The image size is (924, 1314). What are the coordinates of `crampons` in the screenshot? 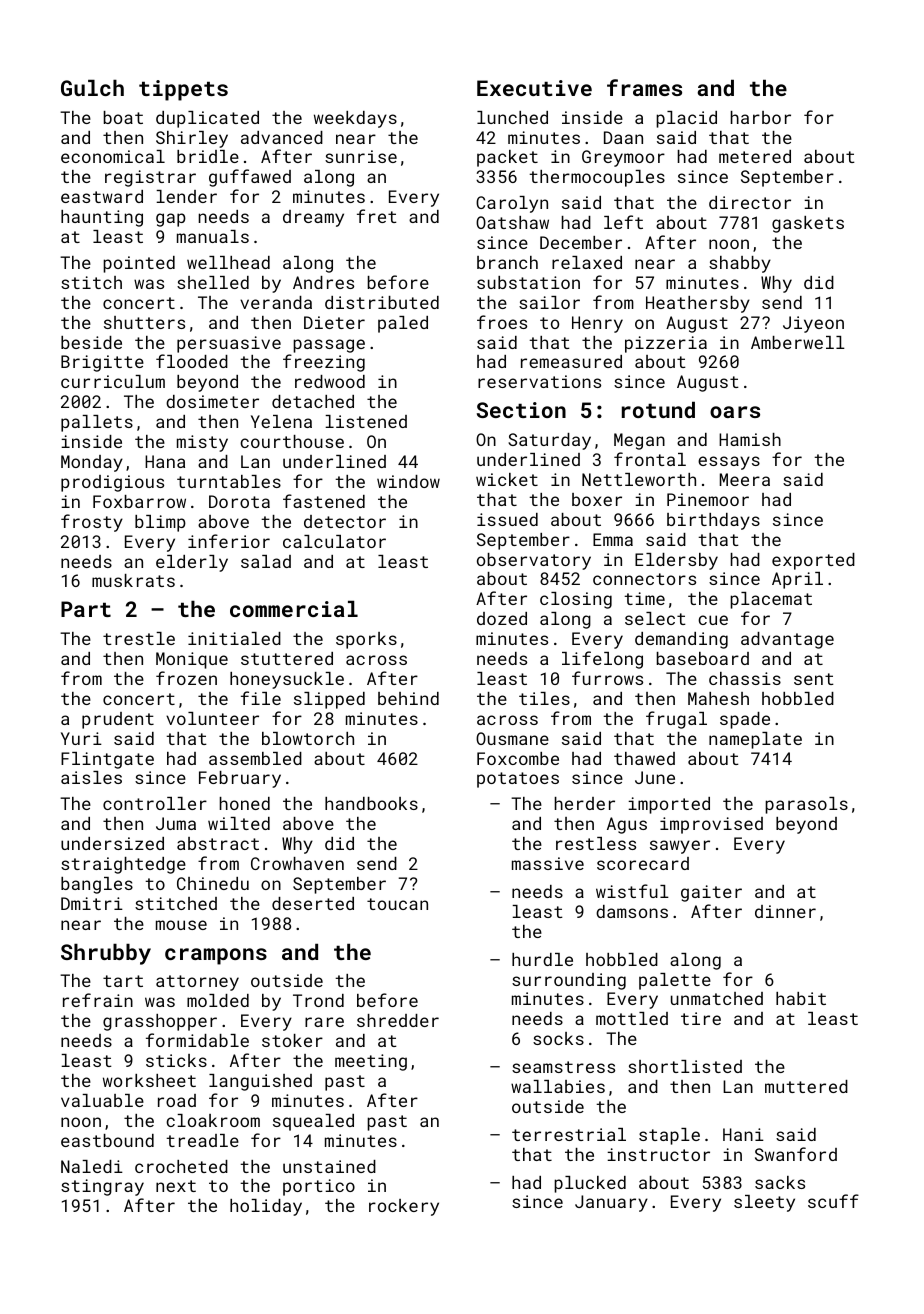 It's located at (216, 956).
